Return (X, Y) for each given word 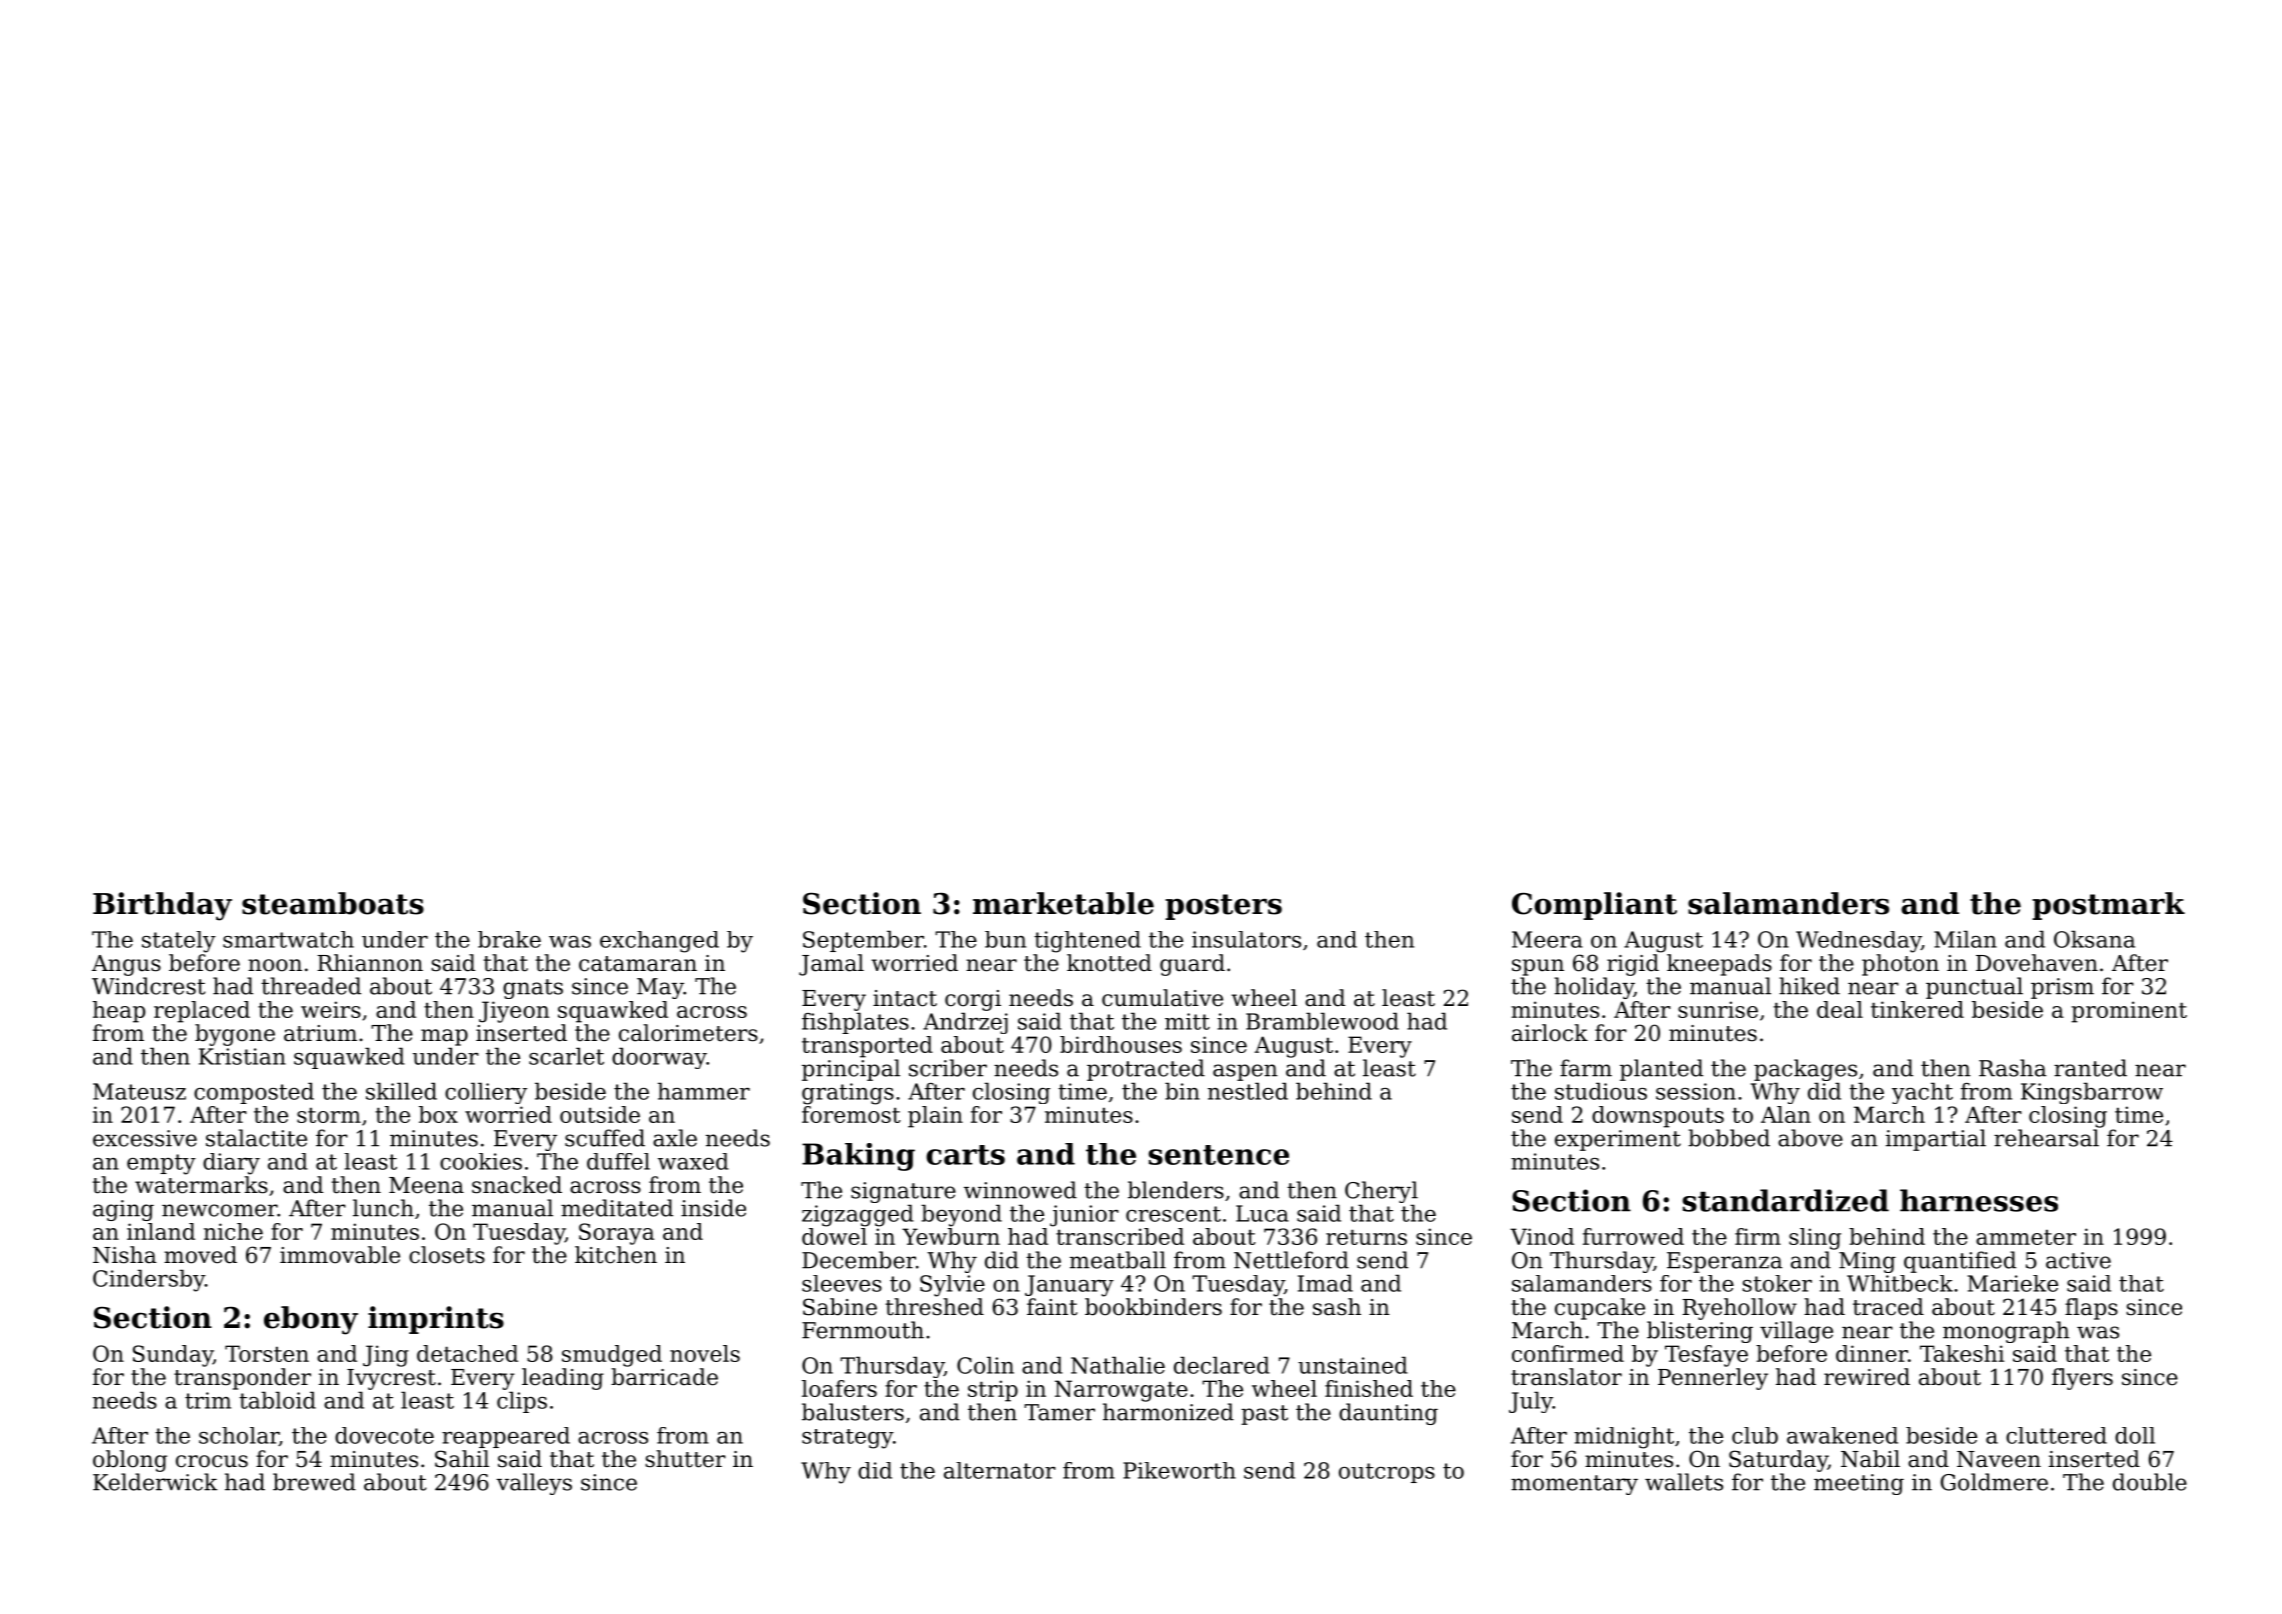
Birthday (162, 906)
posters (1223, 907)
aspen (1245, 1072)
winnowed (1020, 1190)
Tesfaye (1706, 1356)
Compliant (1594, 906)
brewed (314, 1482)
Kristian (242, 1056)
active (2078, 1260)
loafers (839, 1388)
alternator (1000, 1470)
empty (161, 1164)
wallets (1684, 1482)
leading (563, 1379)
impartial (1936, 1140)
